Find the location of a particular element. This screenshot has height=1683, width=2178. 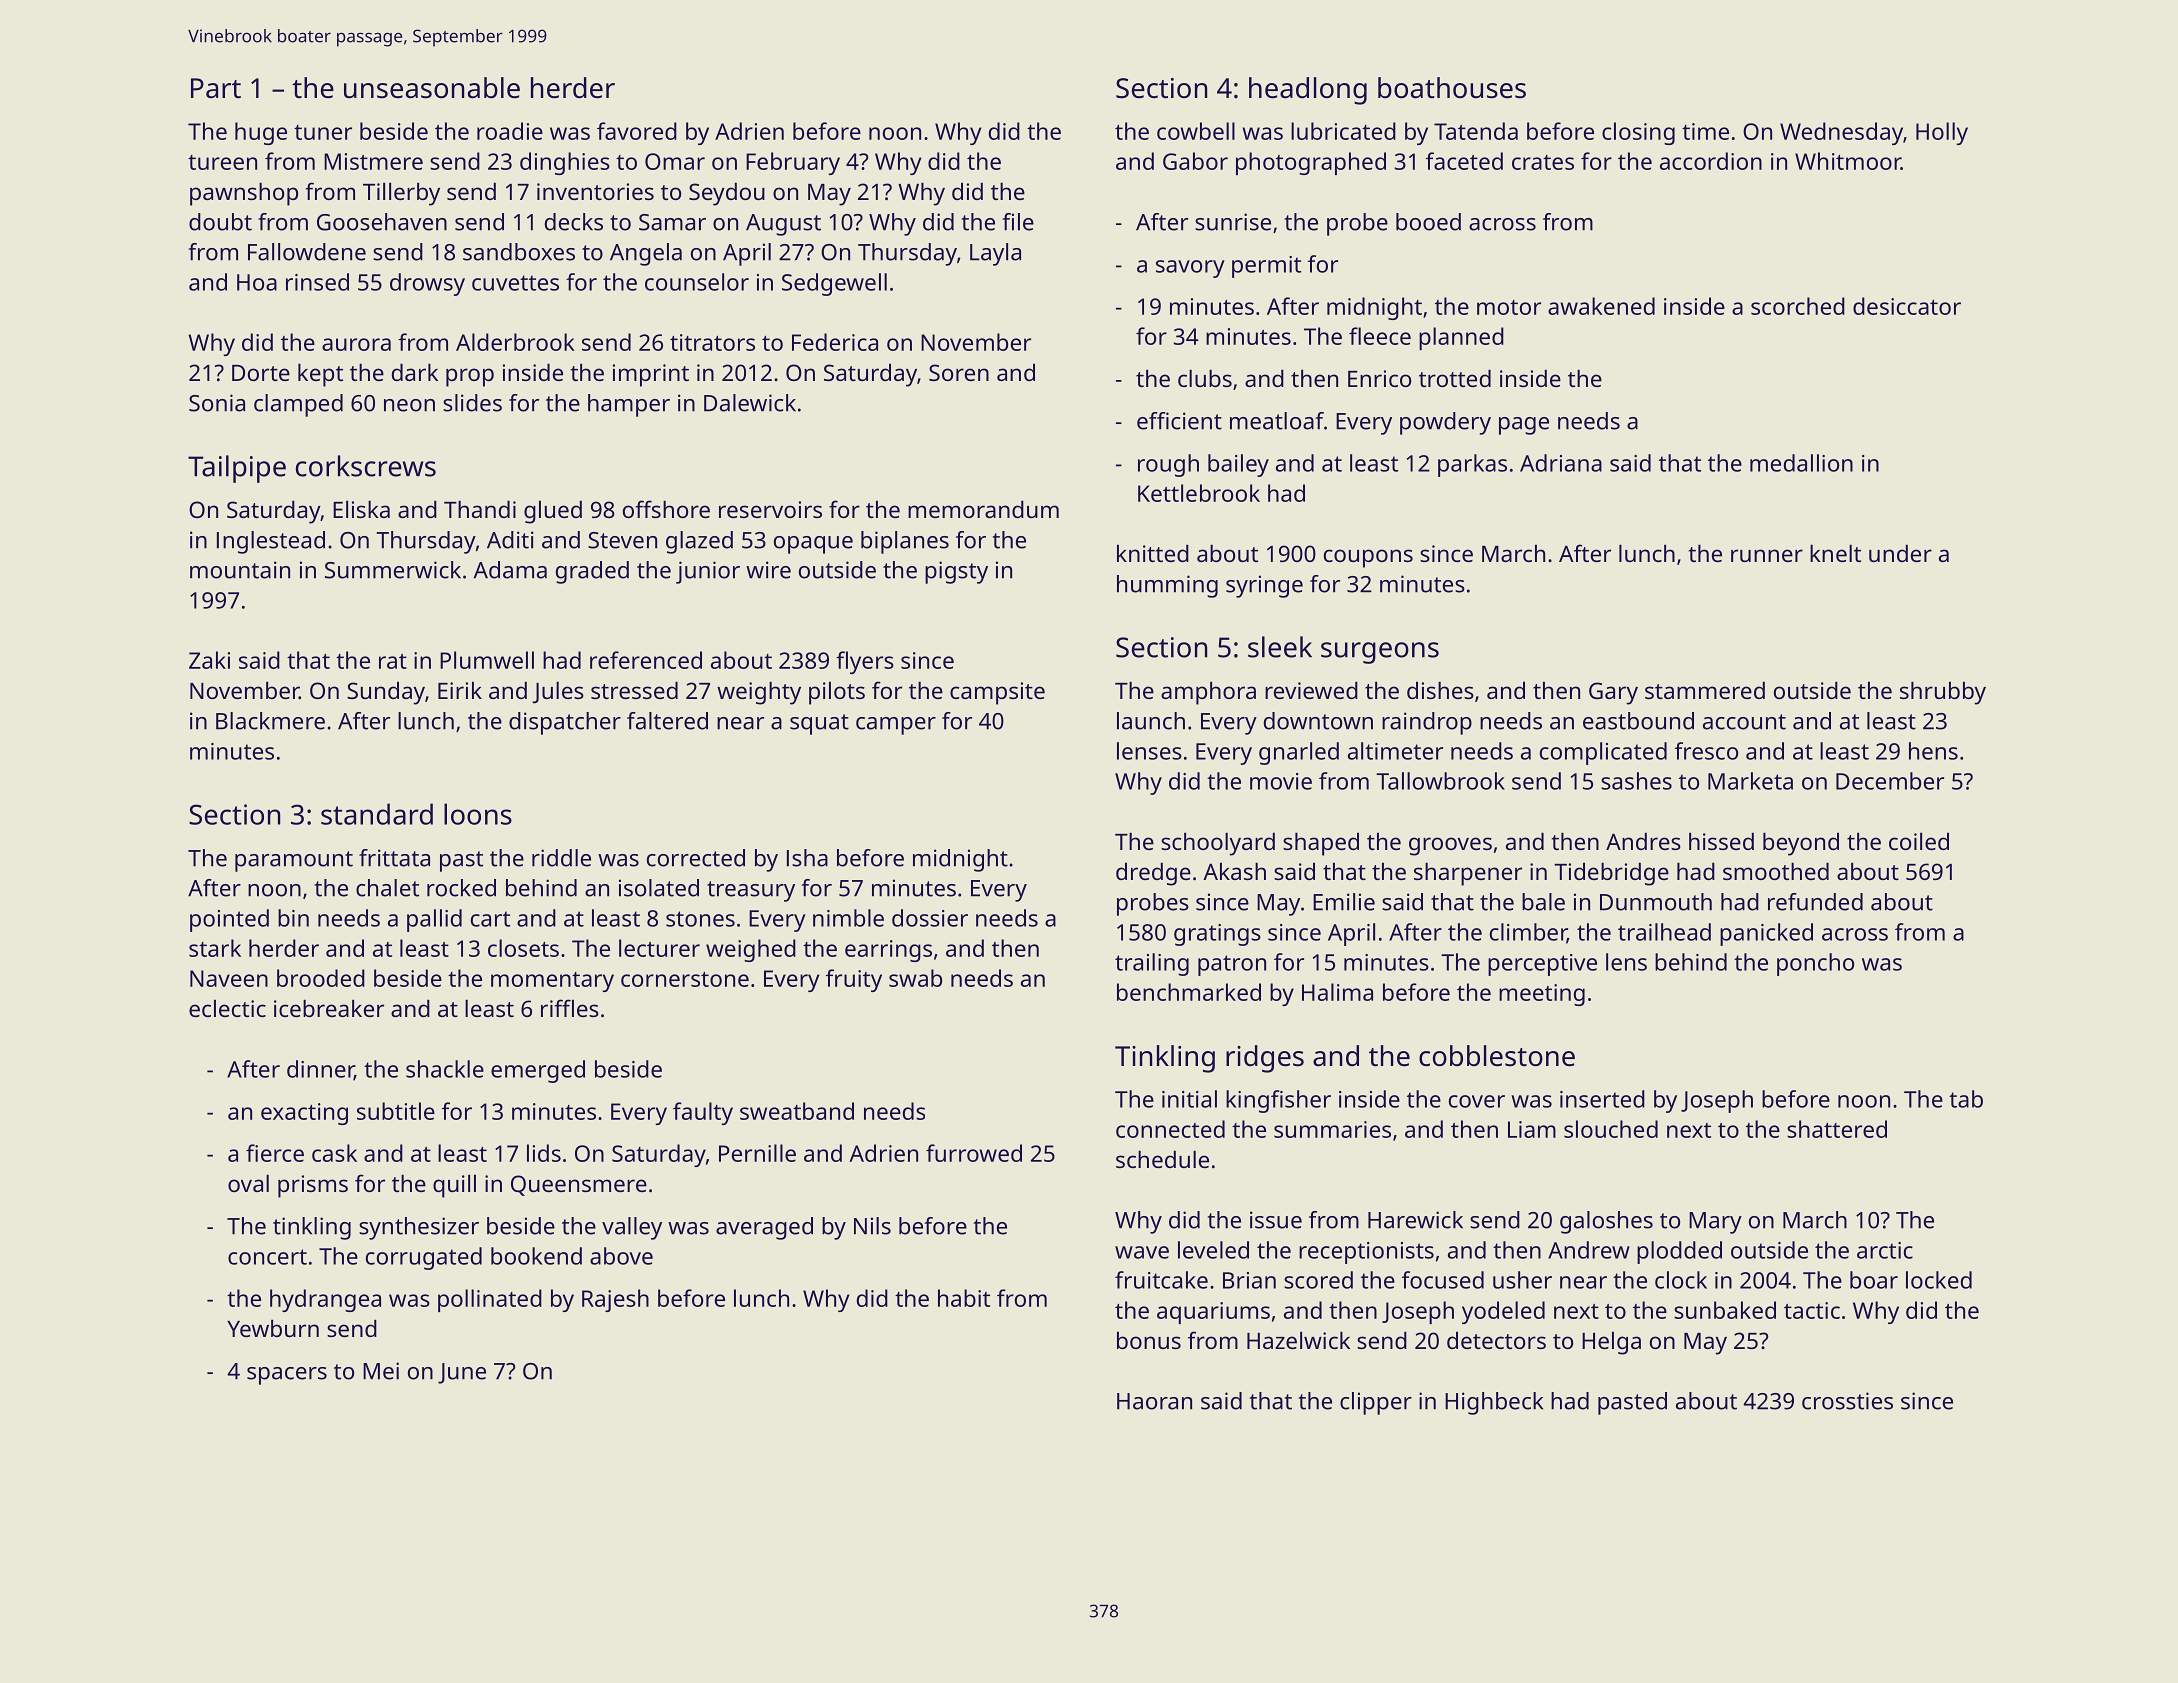

Haoran is located at coordinates (1154, 1401).
